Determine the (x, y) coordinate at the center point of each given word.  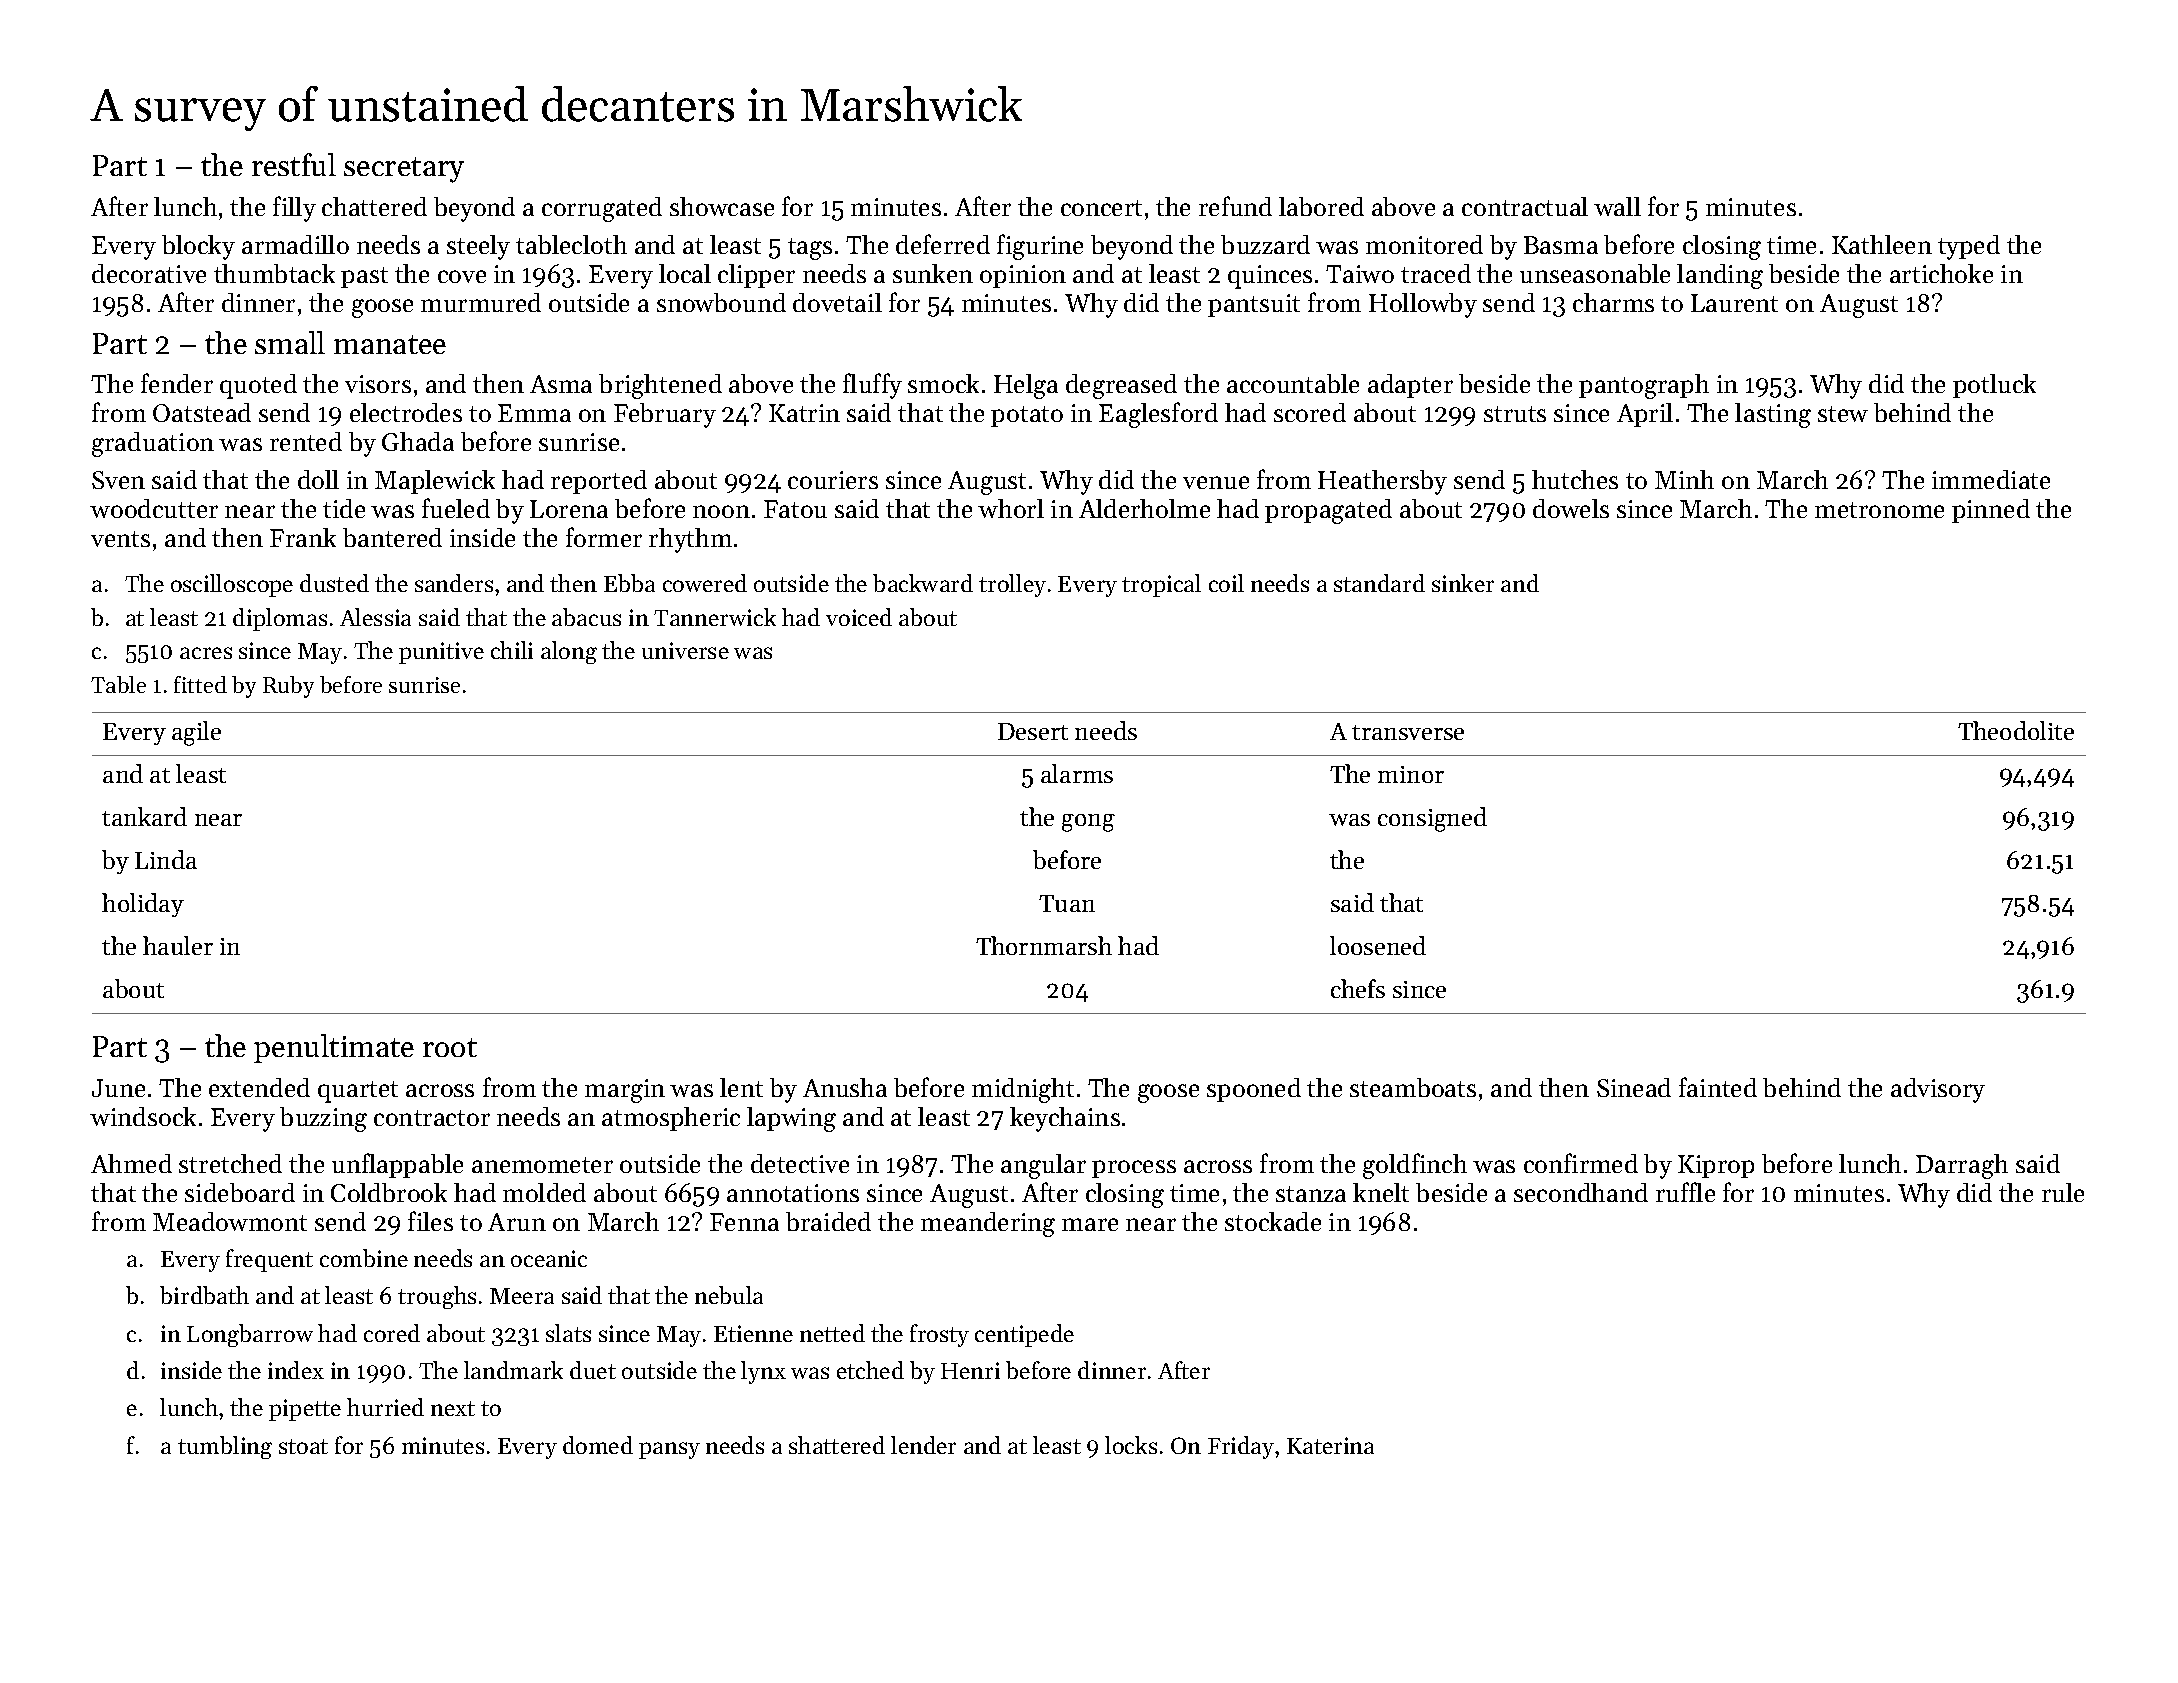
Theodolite (2016, 730)
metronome (1879, 510)
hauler (178, 945)
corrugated (602, 209)
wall (1617, 206)
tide (344, 508)
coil (1226, 583)
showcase (722, 206)
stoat (303, 1446)
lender (923, 1445)
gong (1088, 823)
